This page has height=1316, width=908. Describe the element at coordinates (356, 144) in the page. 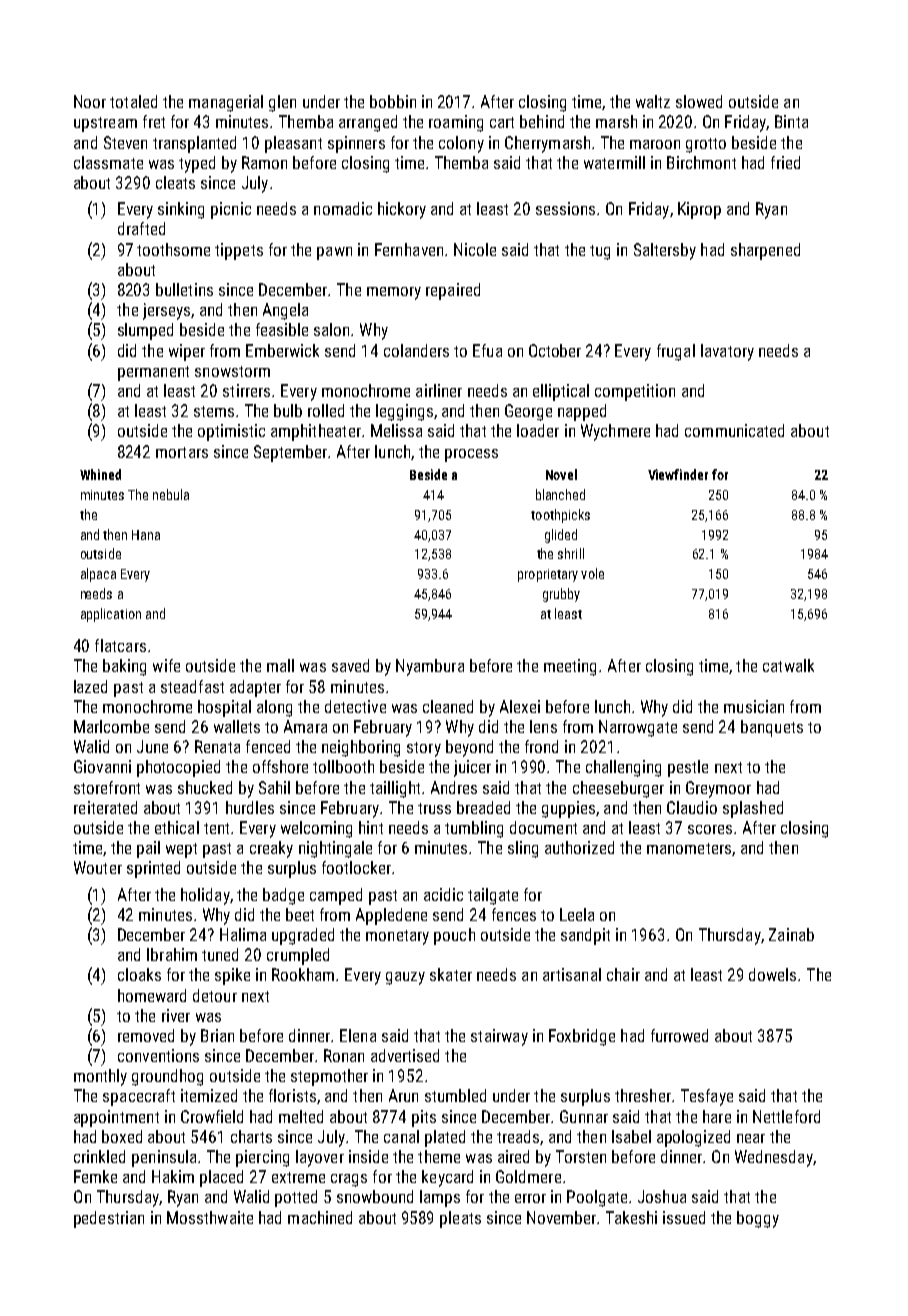

I see `spinners` at that location.
